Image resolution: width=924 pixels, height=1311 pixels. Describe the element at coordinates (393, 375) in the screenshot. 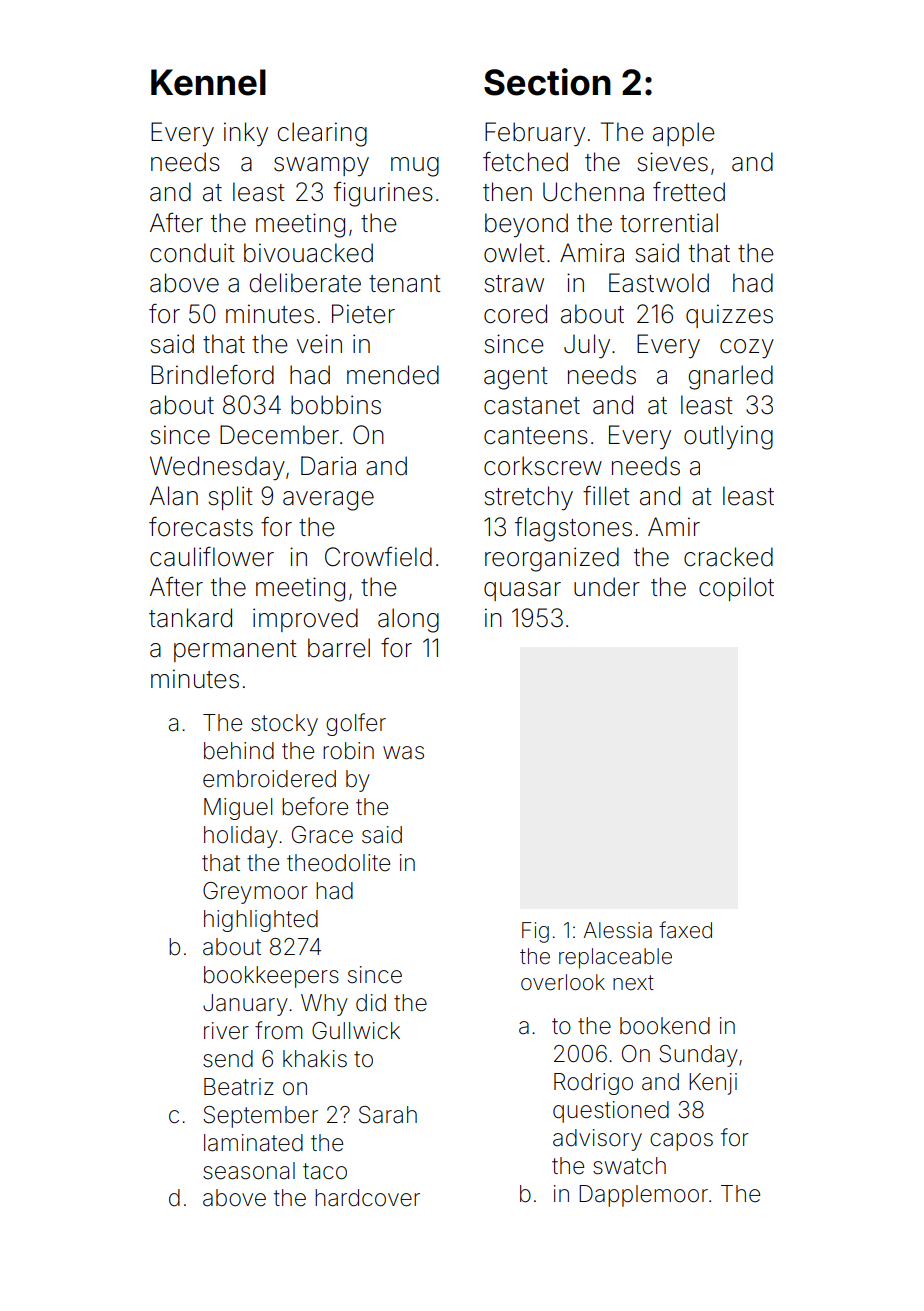

I see `mended` at that location.
